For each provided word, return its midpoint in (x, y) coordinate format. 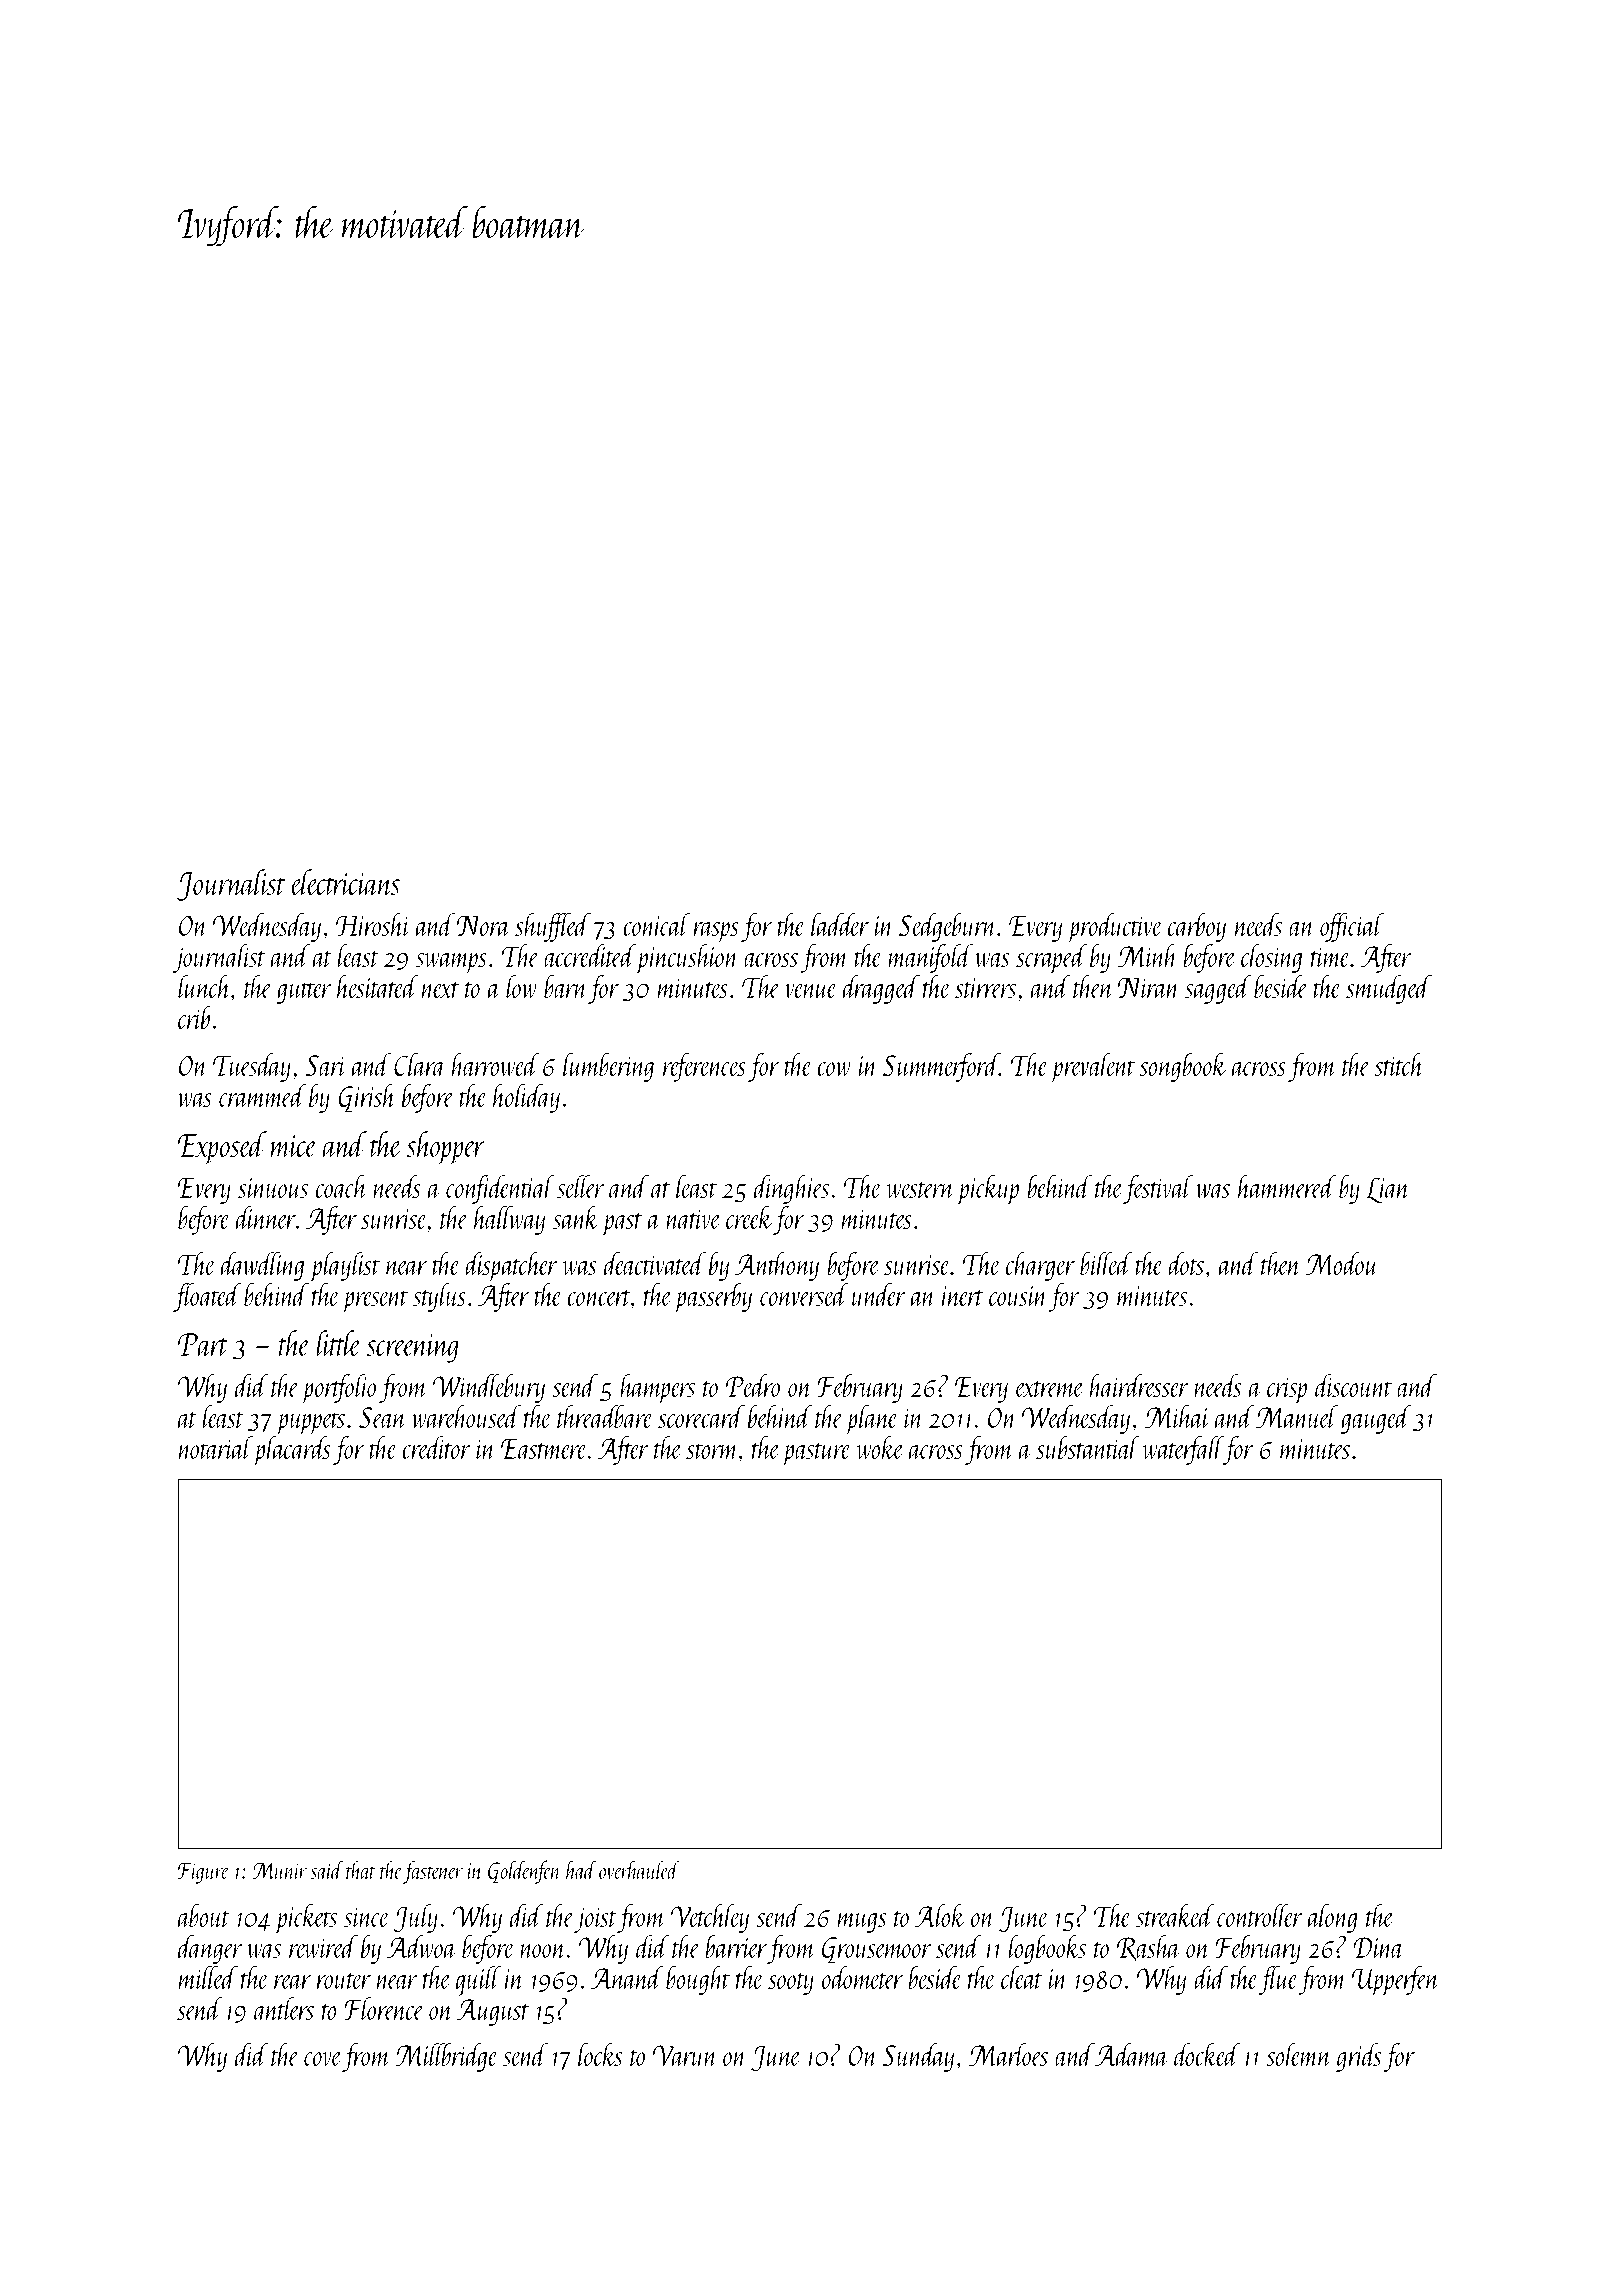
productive (1115, 928)
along (1332, 1918)
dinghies (791, 1189)
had (581, 1869)
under (879, 1294)
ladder (840, 924)
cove (323, 2059)
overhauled (639, 1869)
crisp (1287, 1390)
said (327, 1869)
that (361, 1869)
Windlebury (488, 1388)
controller (1260, 1915)
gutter (304, 993)
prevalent (1092, 1068)
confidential (500, 1189)
